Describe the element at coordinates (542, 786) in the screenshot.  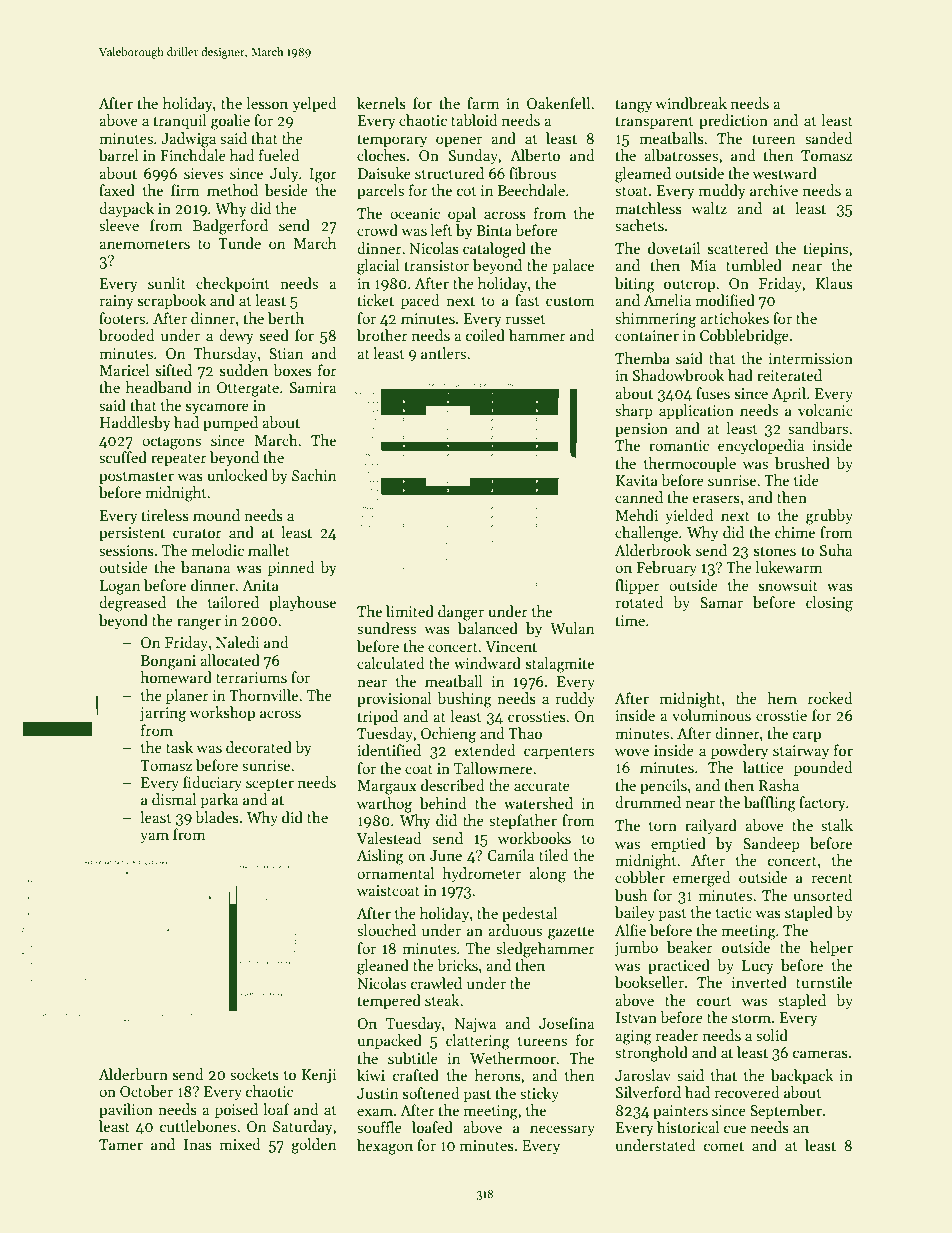
I see `accurate` at that location.
